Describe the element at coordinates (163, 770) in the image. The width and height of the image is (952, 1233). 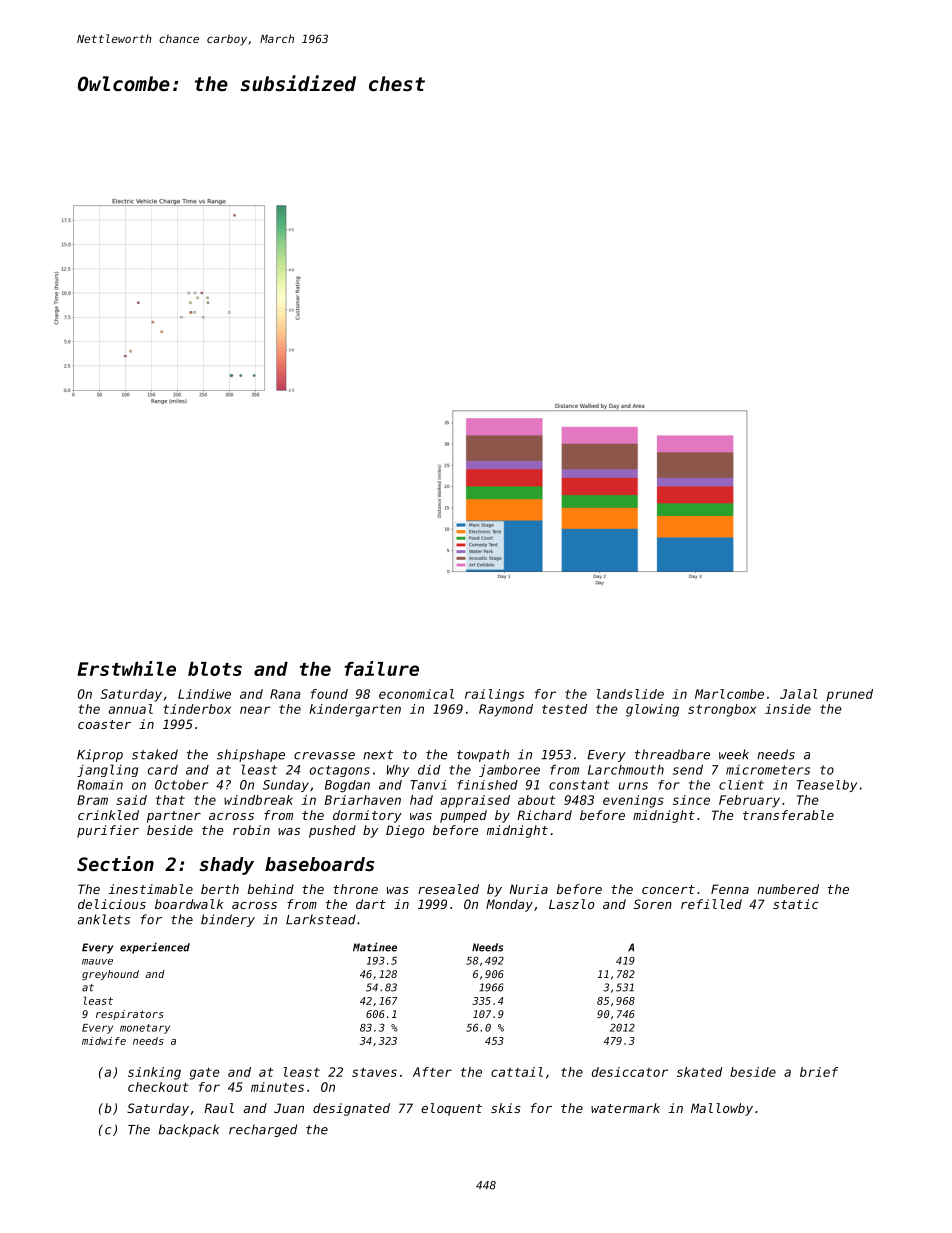
I see `card` at that location.
